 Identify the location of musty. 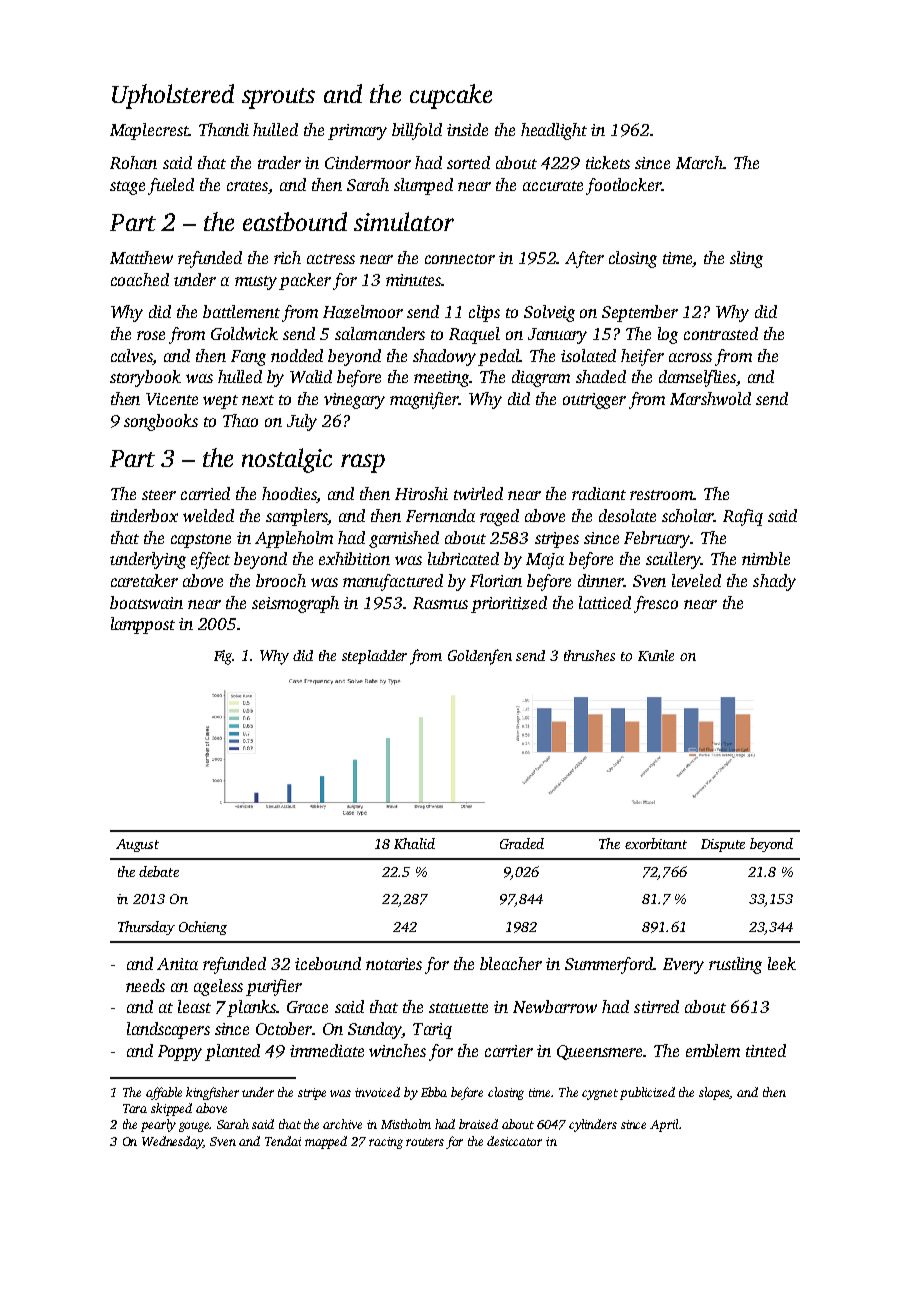
(256, 283).
